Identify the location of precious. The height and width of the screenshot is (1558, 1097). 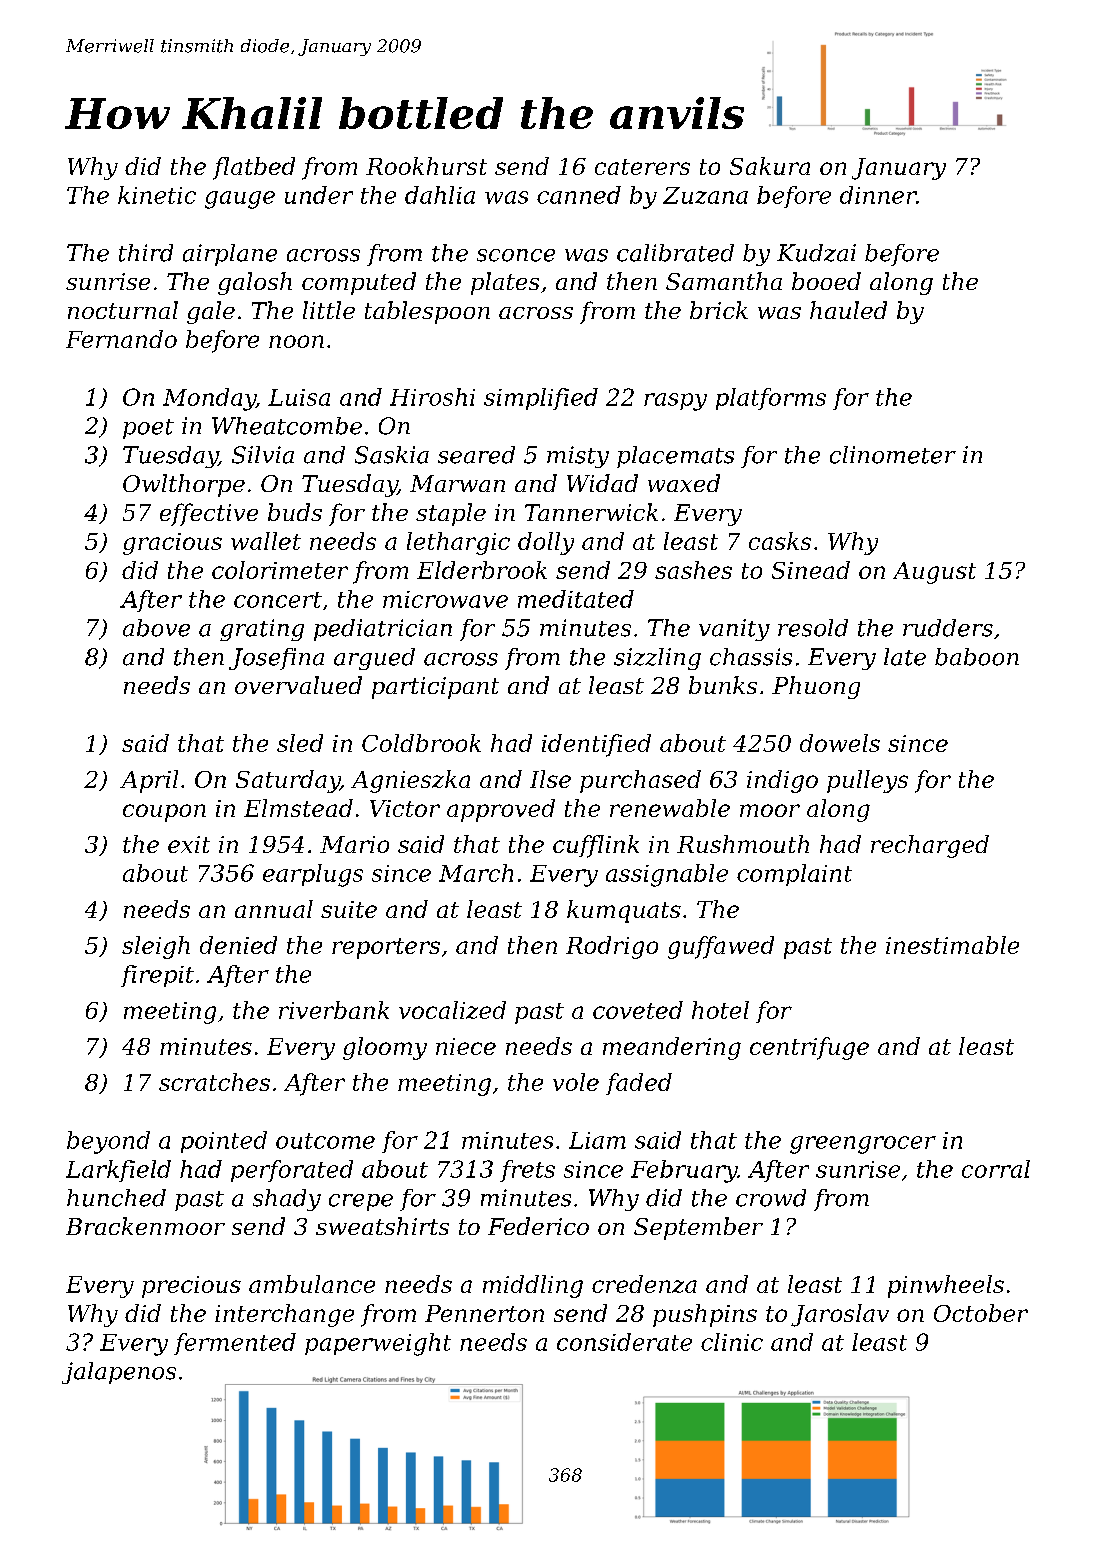
(191, 1287).
